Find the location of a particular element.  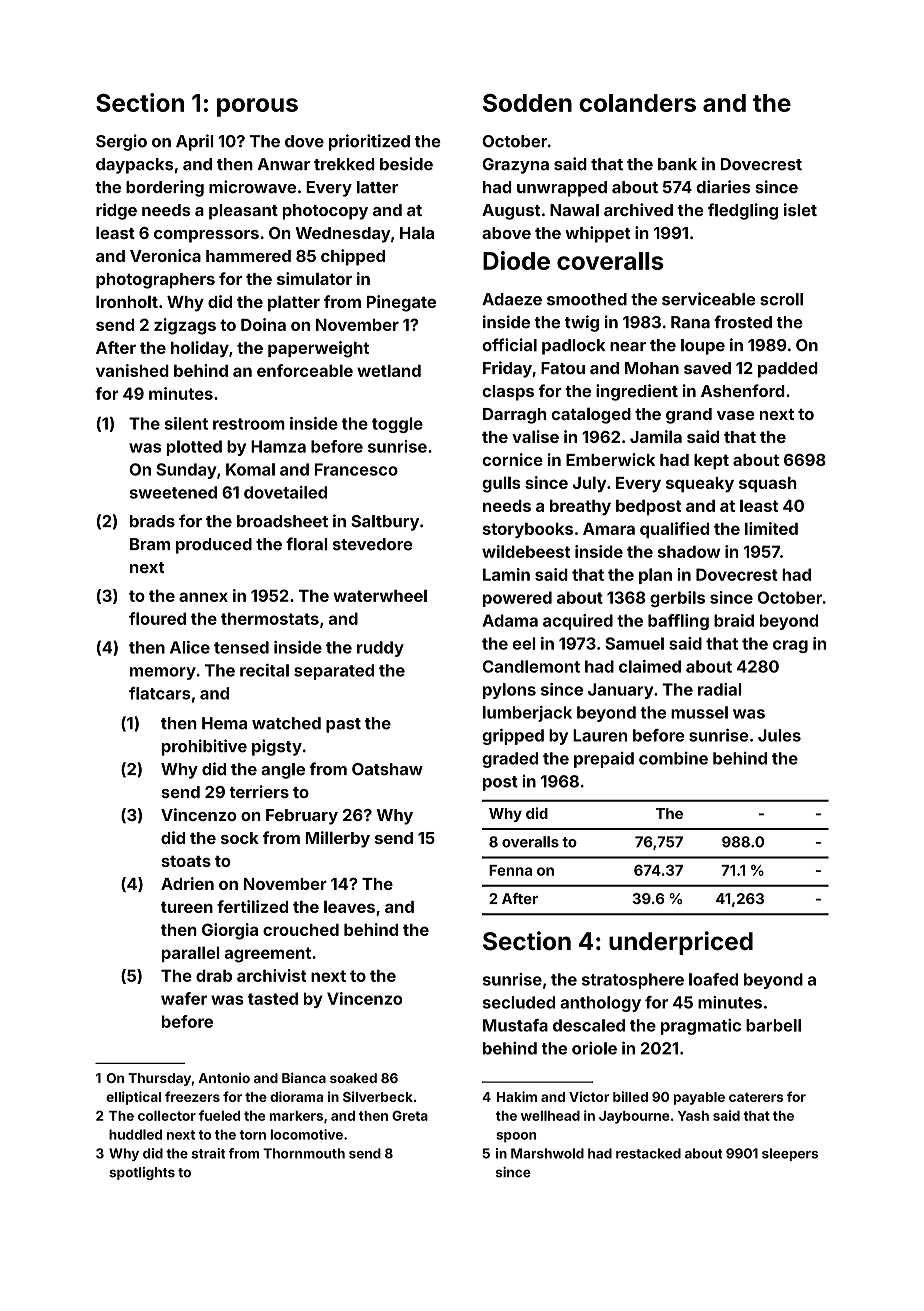

compressors is located at coordinates (206, 236).
